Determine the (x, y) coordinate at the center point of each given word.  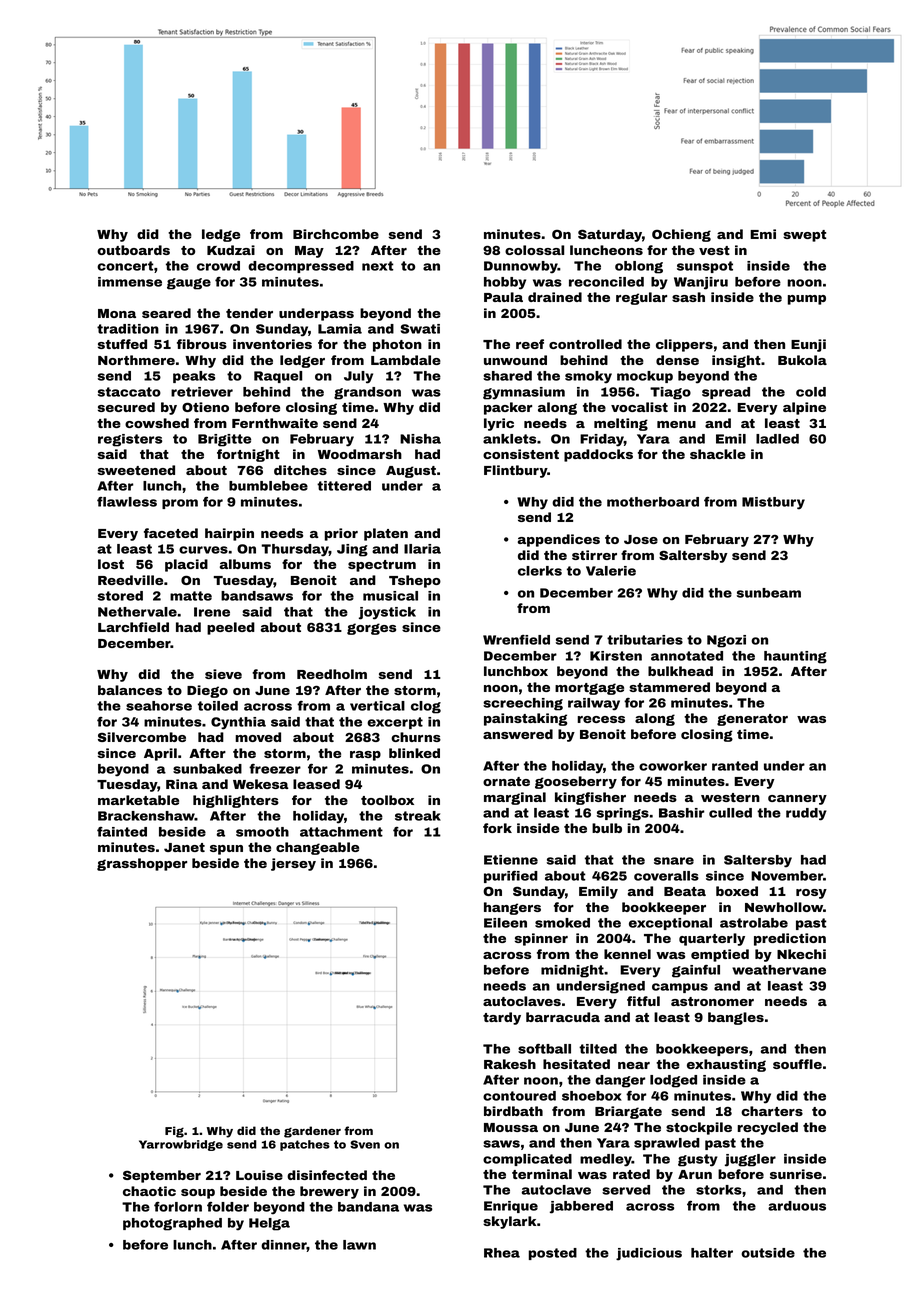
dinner (284, 1245)
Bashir (681, 813)
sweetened (136, 470)
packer (508, 408)
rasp (365, 756)
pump (807, 300)
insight (736, 361)
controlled (585, 344)
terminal (542, 1174)
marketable (138, 800)
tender (249, 313)
